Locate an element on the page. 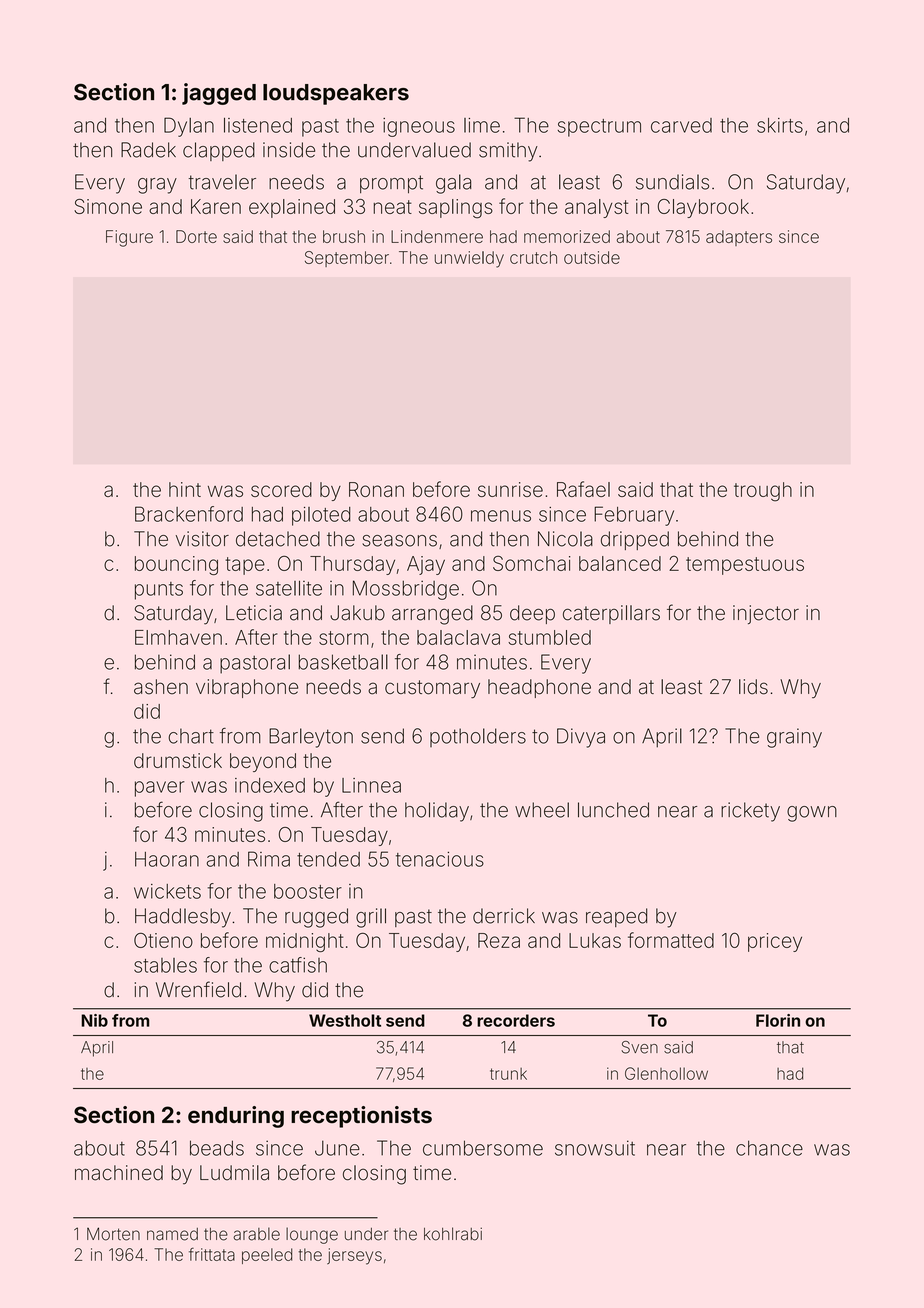 This page has width=924, height=1308. trough is located at coordinates (763, 492).
